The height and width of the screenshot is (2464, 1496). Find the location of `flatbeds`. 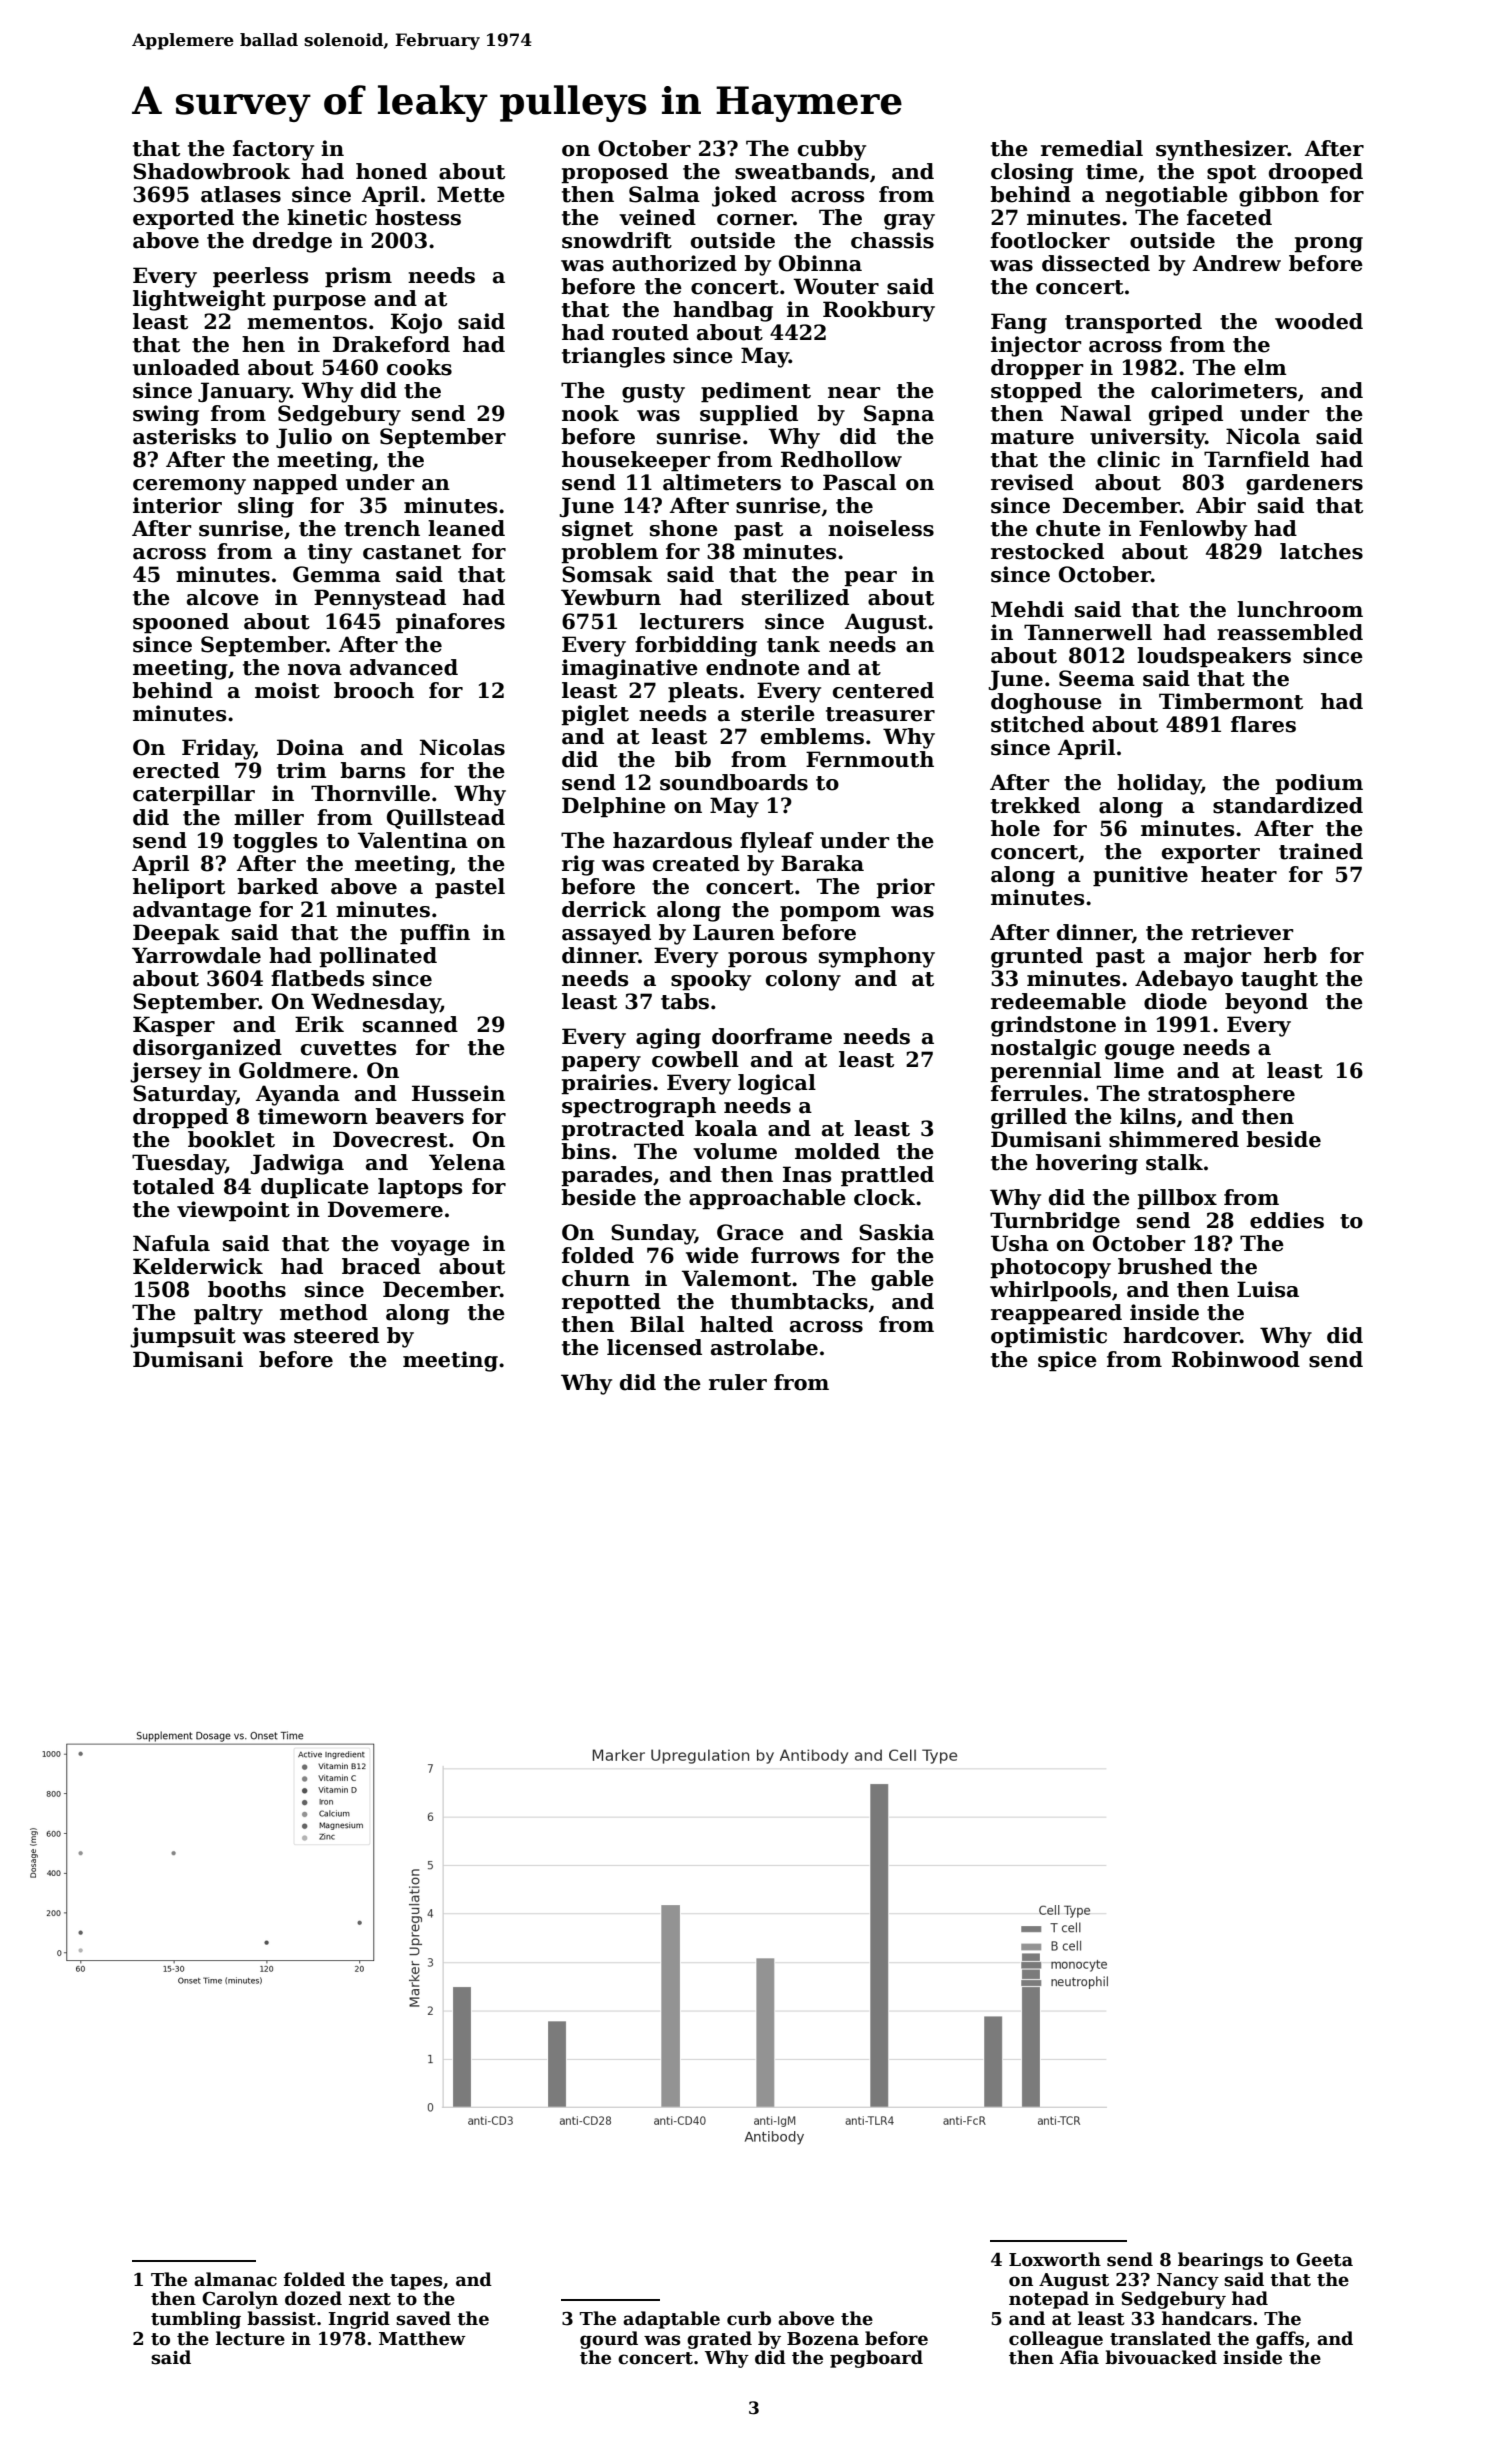

flatbeds is located at coordinates (317, 978).
